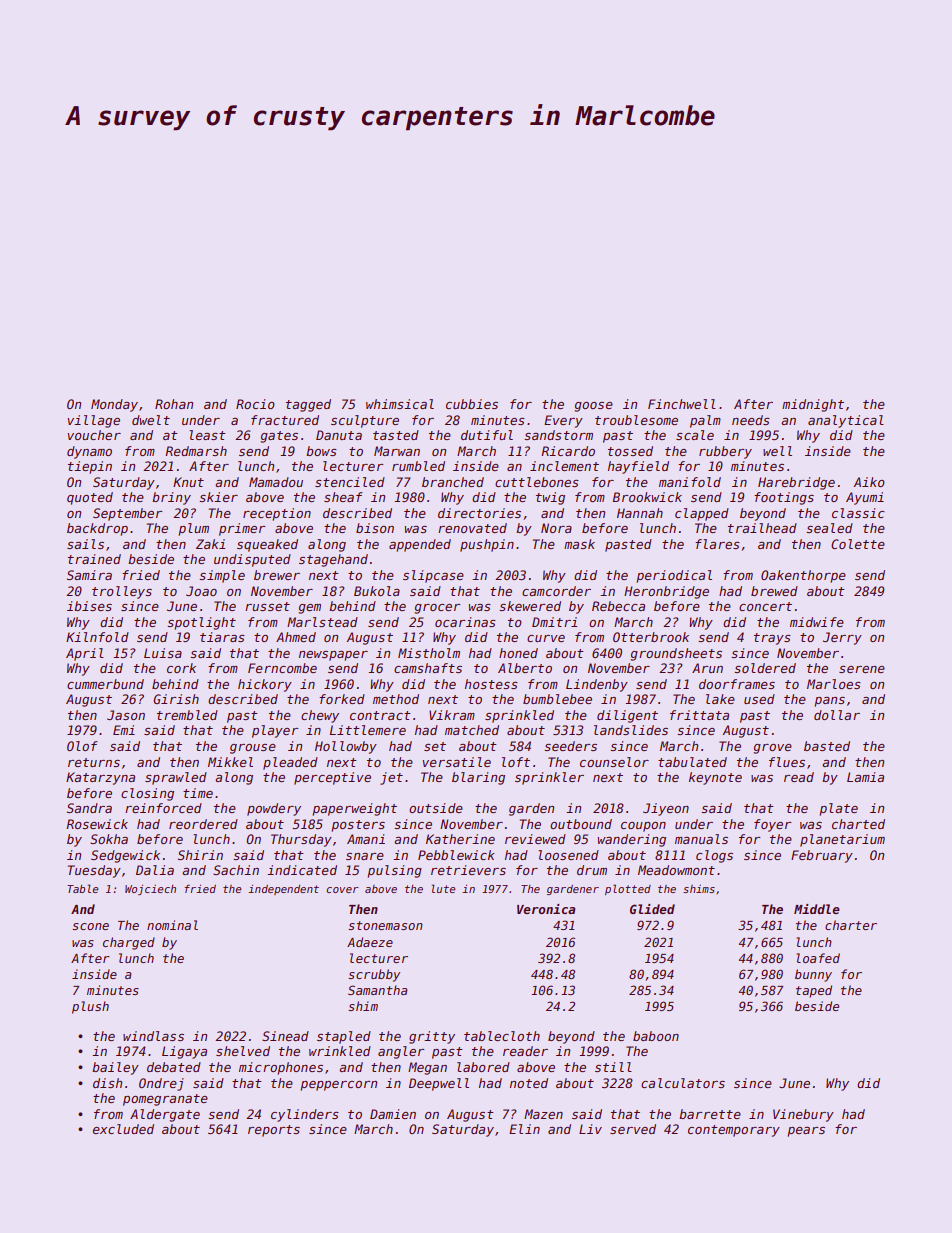 The image size is (952, 1233). Describe the element at coordinates (546, 909) in the document. I see `Veronica` at that location.
